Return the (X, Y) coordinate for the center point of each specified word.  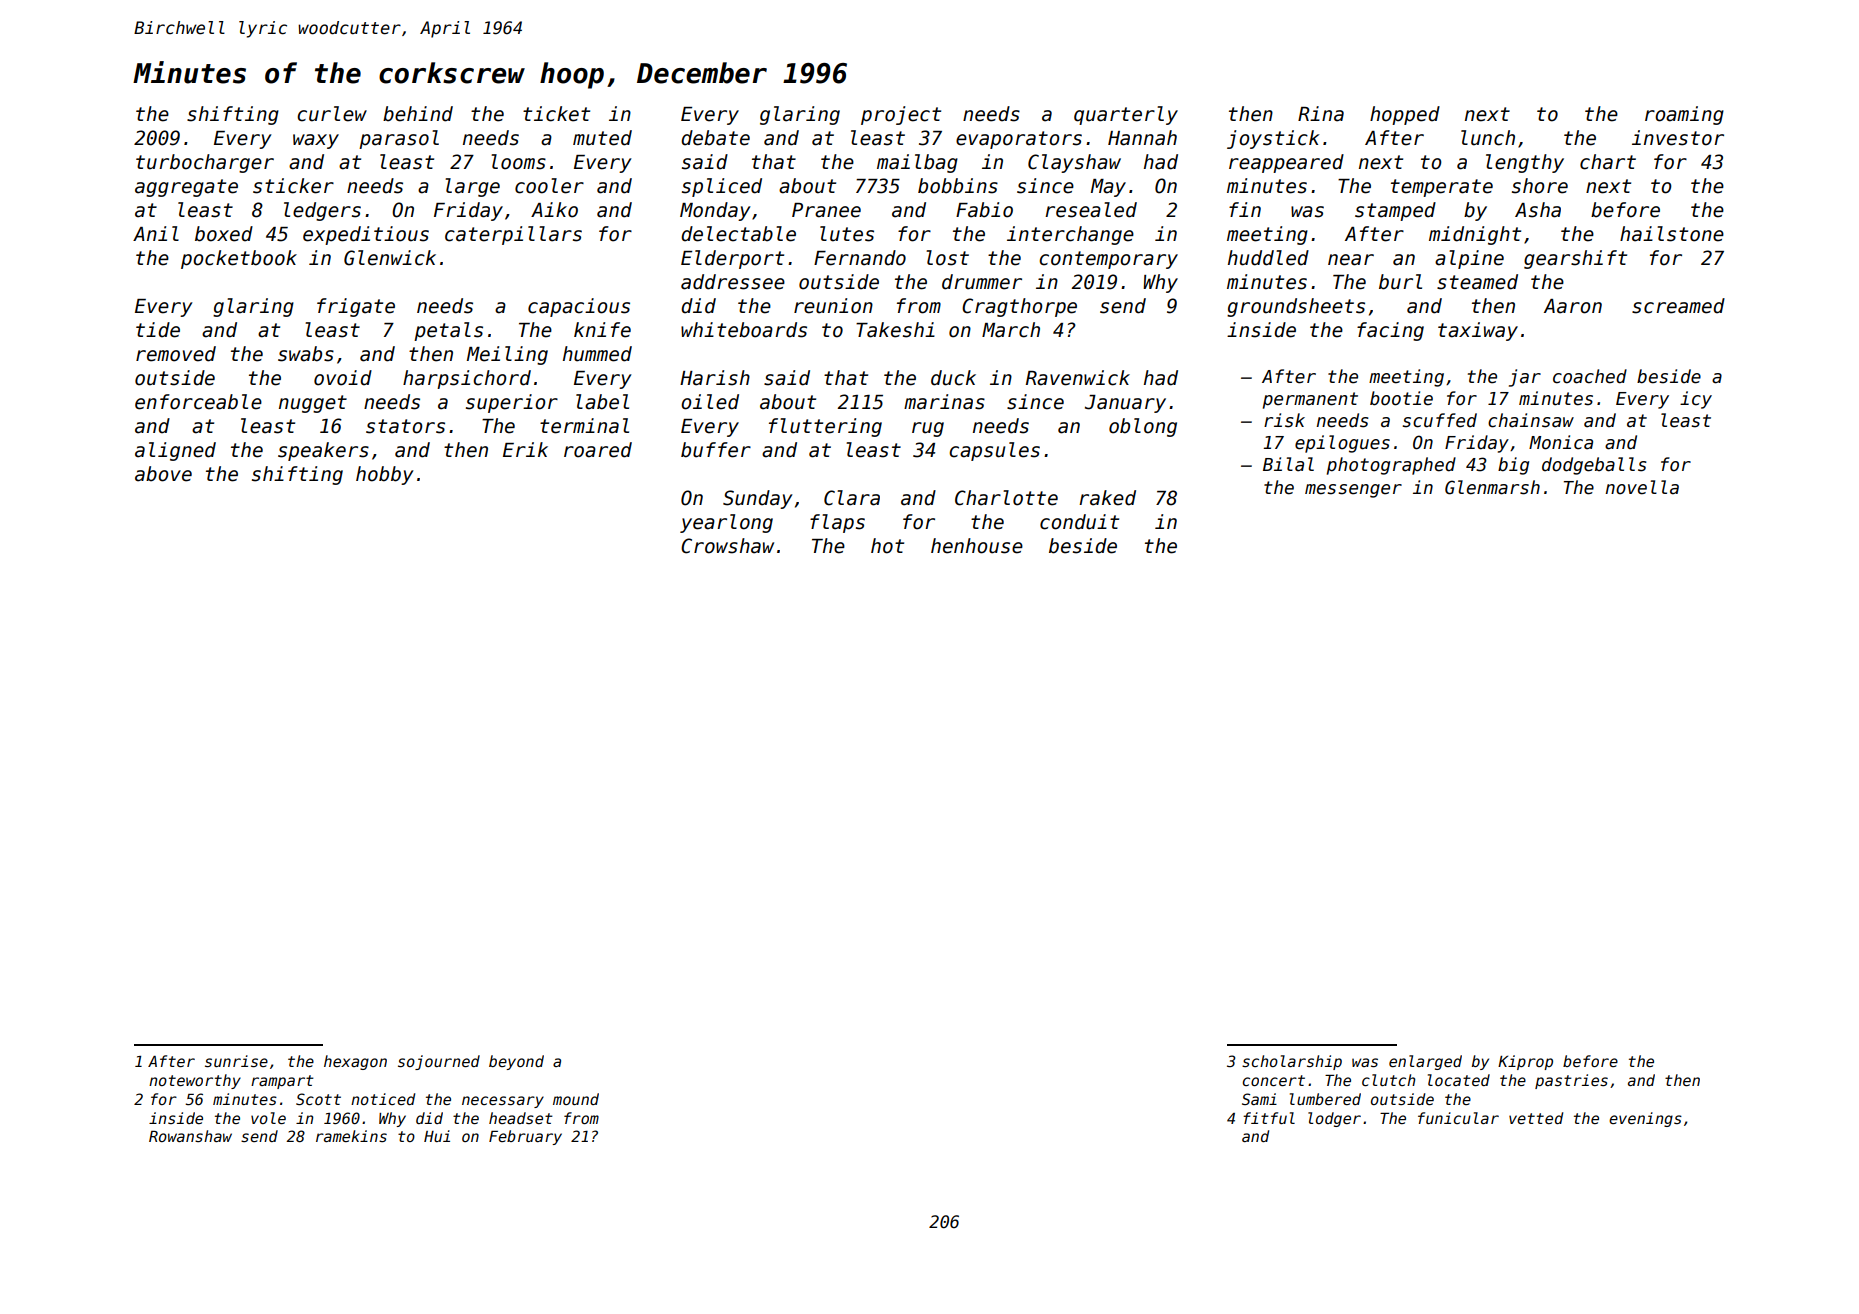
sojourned (439, 1062)
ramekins (351, 1136)
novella (1642, 487)
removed (176, 354)
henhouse (977, 546)
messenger (1353, 491)
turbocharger (205, 163)
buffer (716, 450)
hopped (1405, 115)
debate (715, 138)
